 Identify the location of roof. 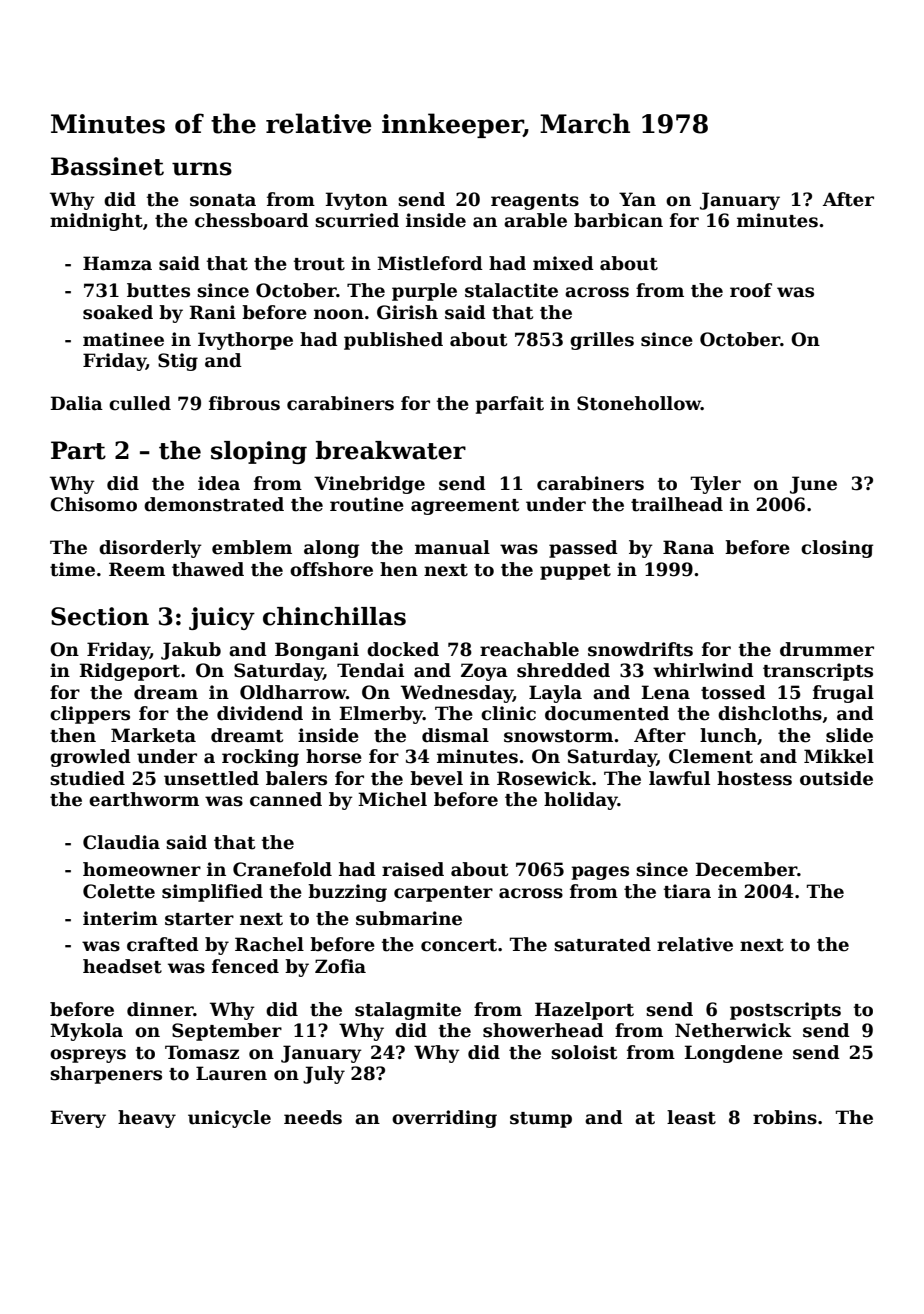
(751, 290).
